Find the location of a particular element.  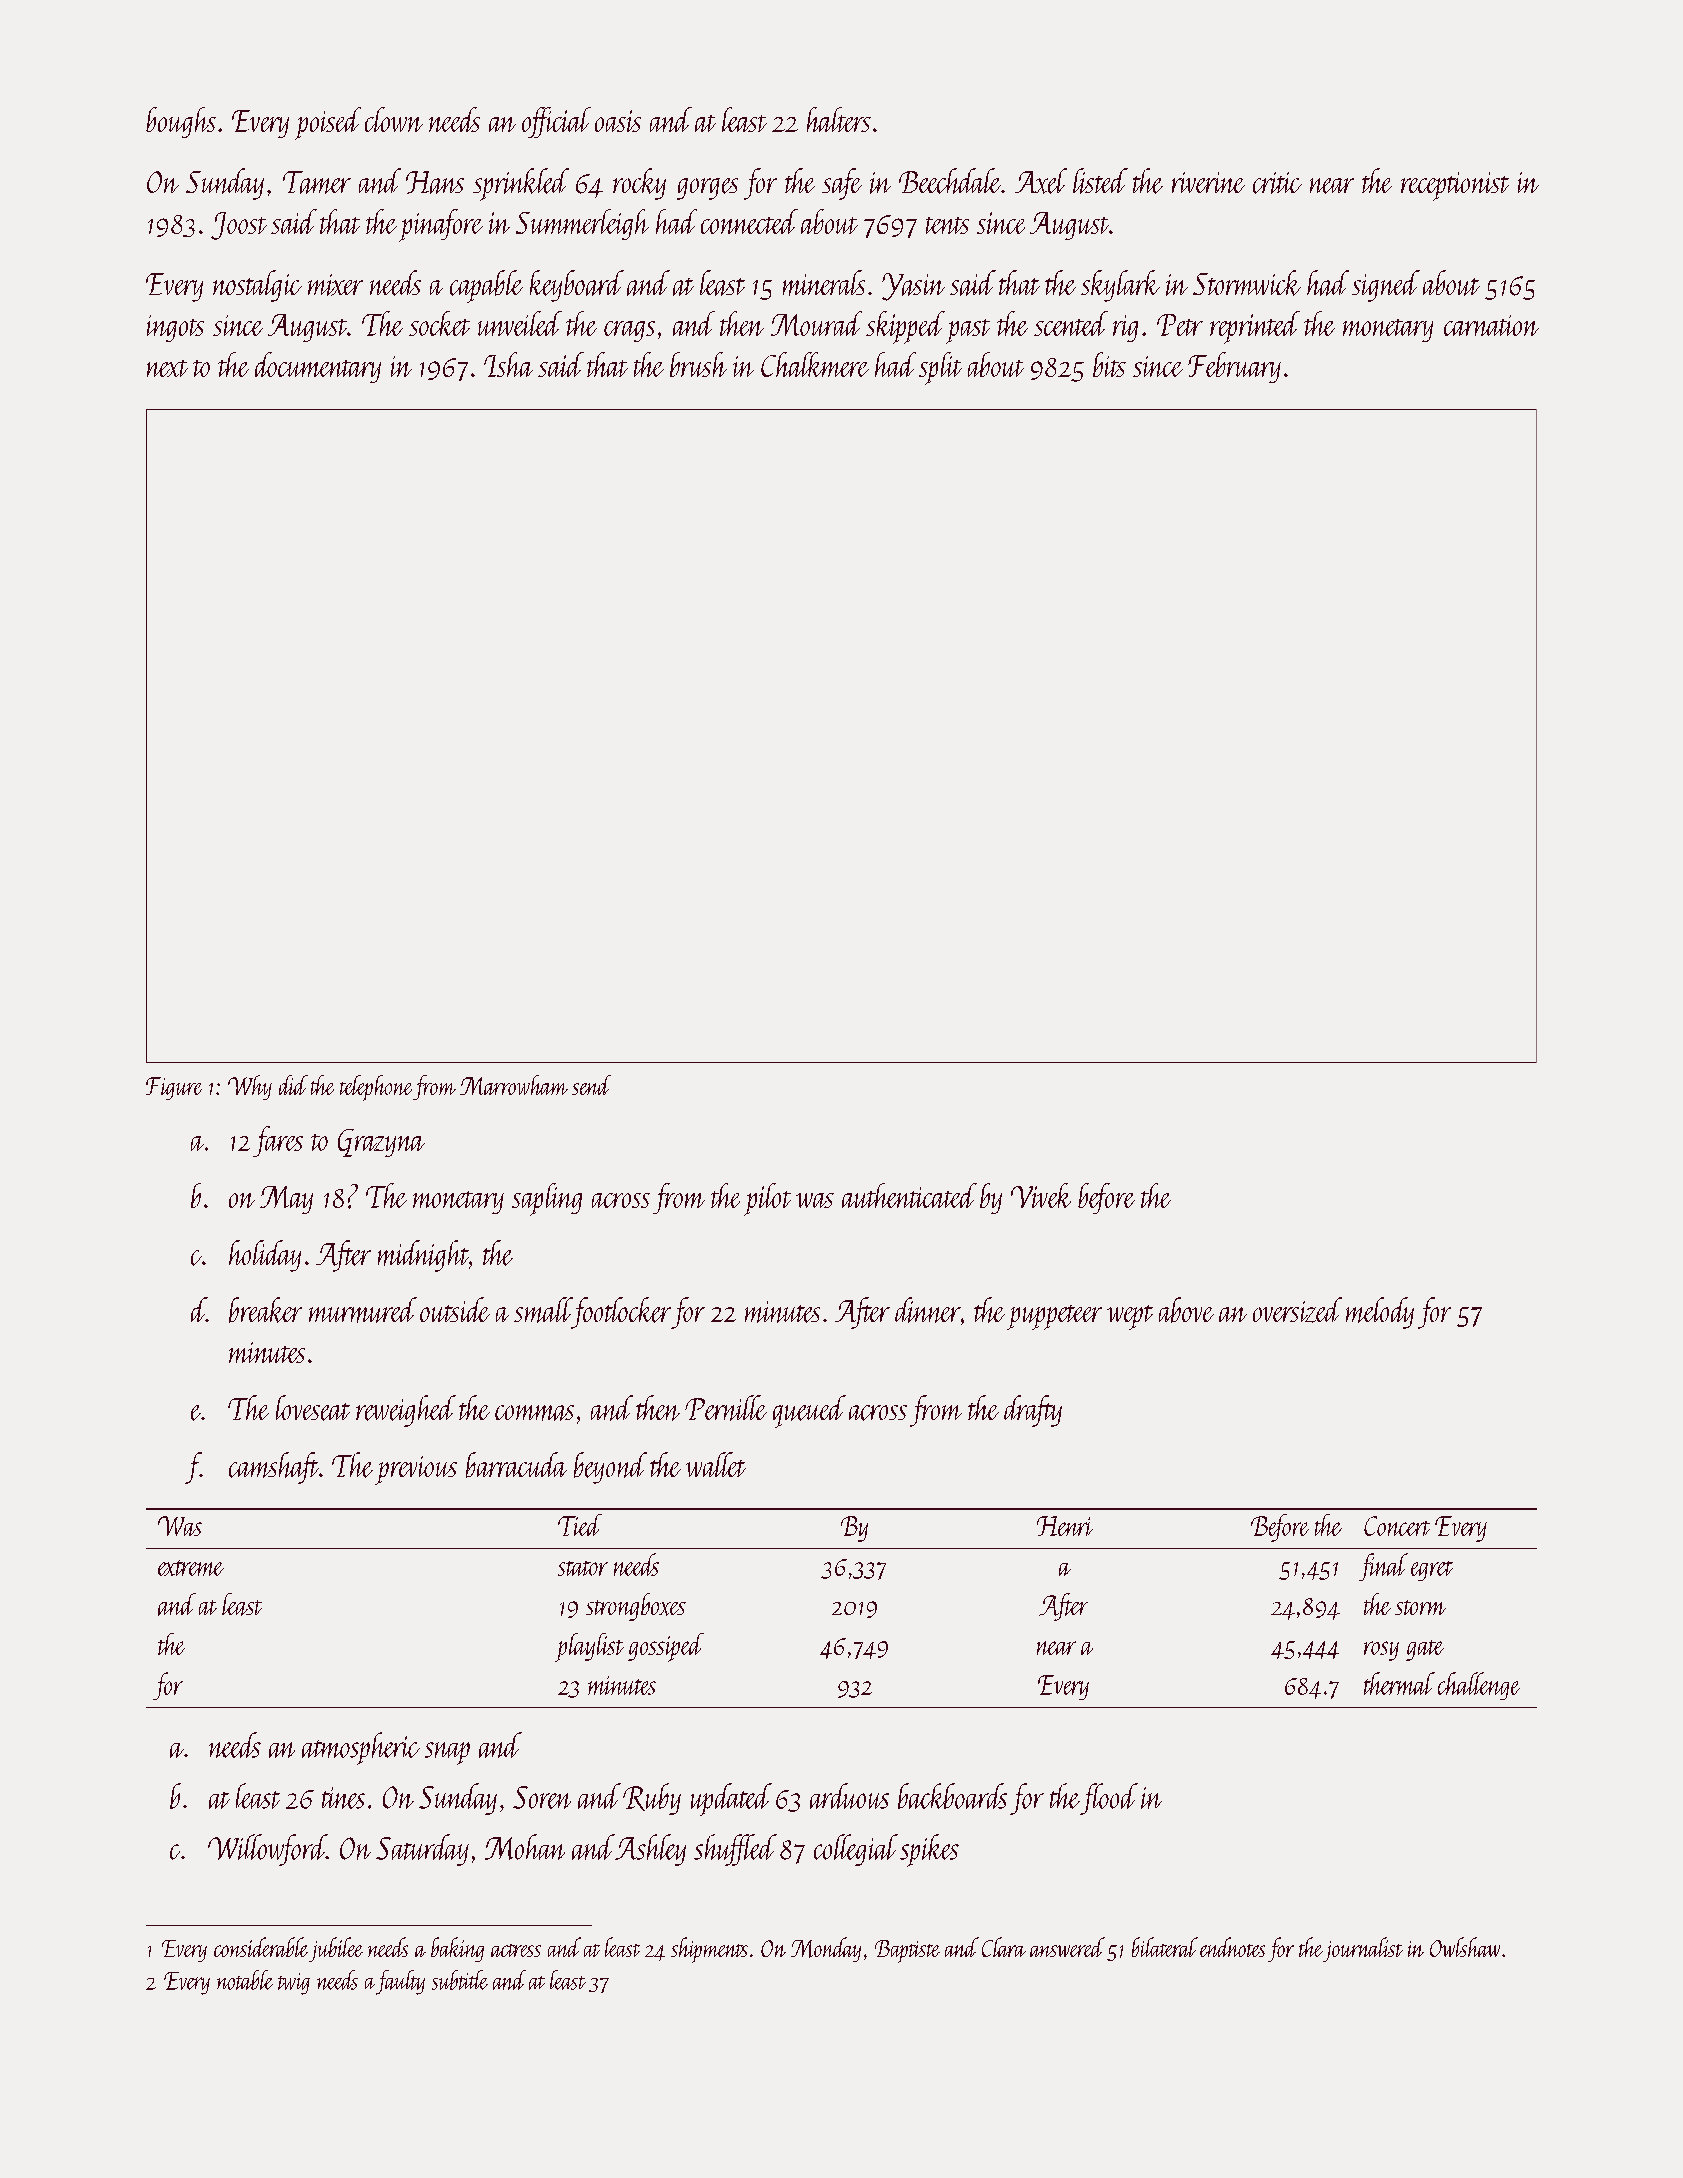

did is located at coordinates (293, 1085).
